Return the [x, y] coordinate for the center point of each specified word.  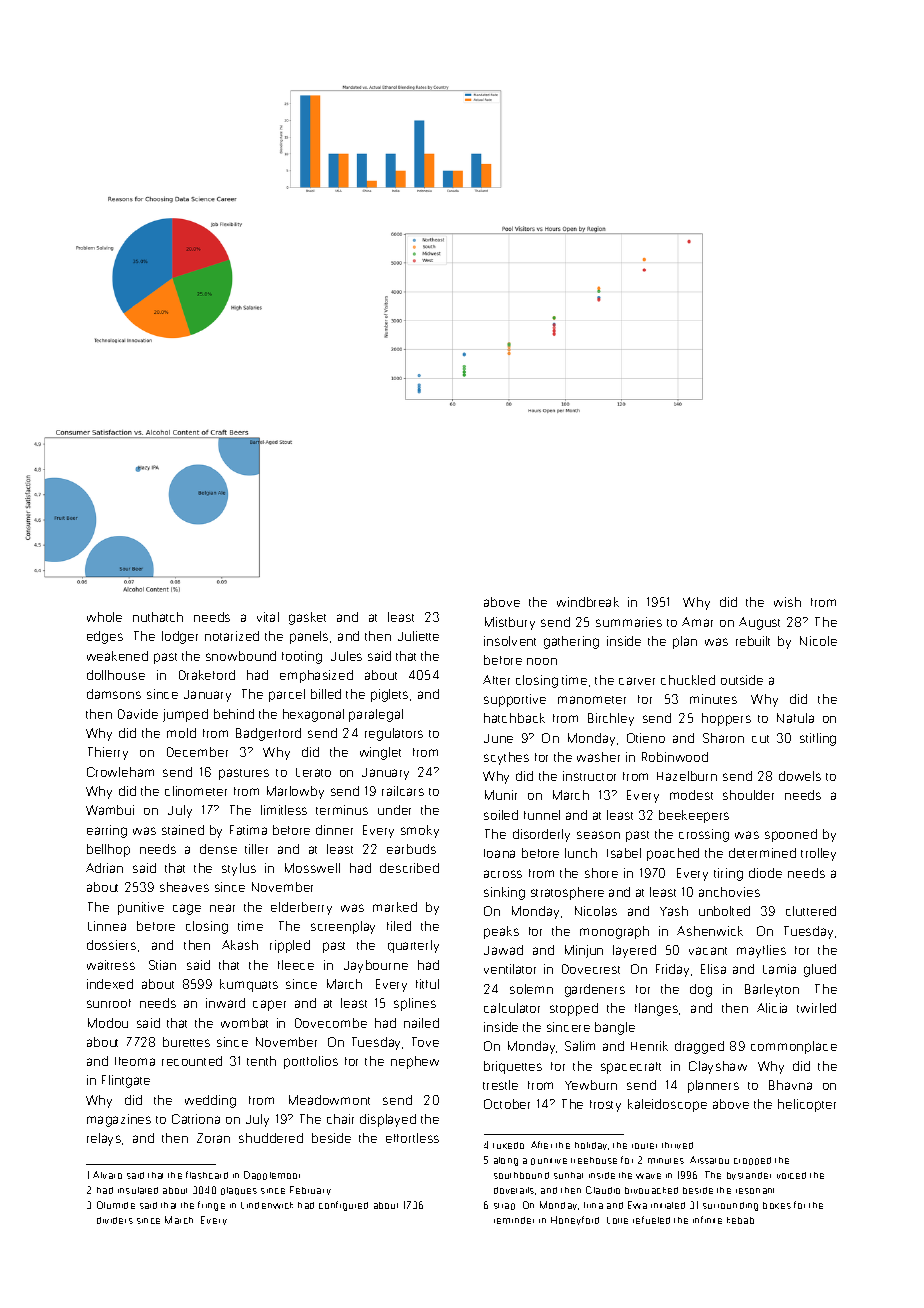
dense [218, 849]
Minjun [584, 951]
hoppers [726, 719]
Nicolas [596, 911]
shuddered [271, 1138]
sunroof [109, 1003]
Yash [674, 911]
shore [601, 873]
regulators [394, 734]
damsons [114, 694]
